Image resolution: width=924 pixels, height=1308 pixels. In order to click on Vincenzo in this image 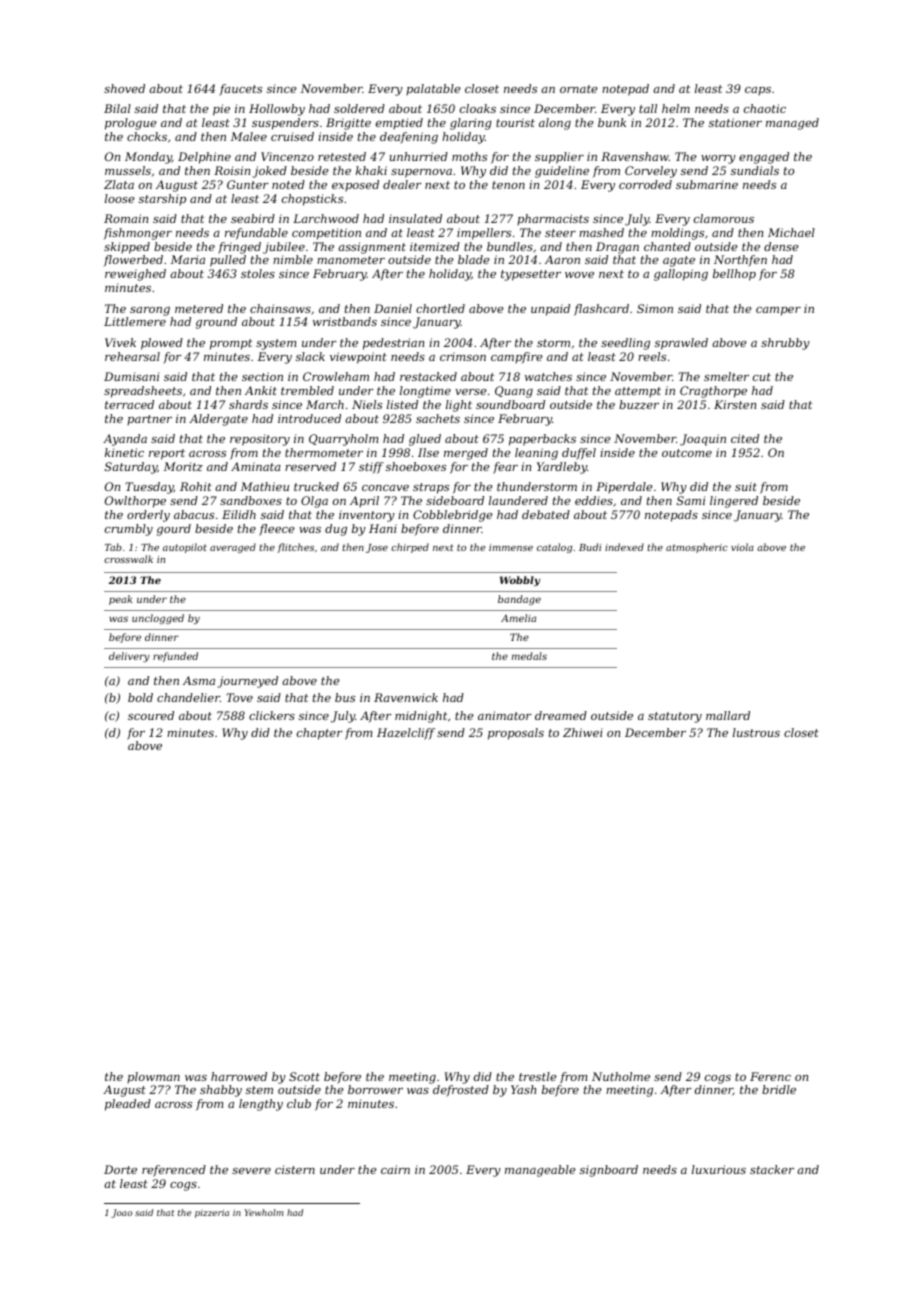, I will do `click(287, 156)`.
